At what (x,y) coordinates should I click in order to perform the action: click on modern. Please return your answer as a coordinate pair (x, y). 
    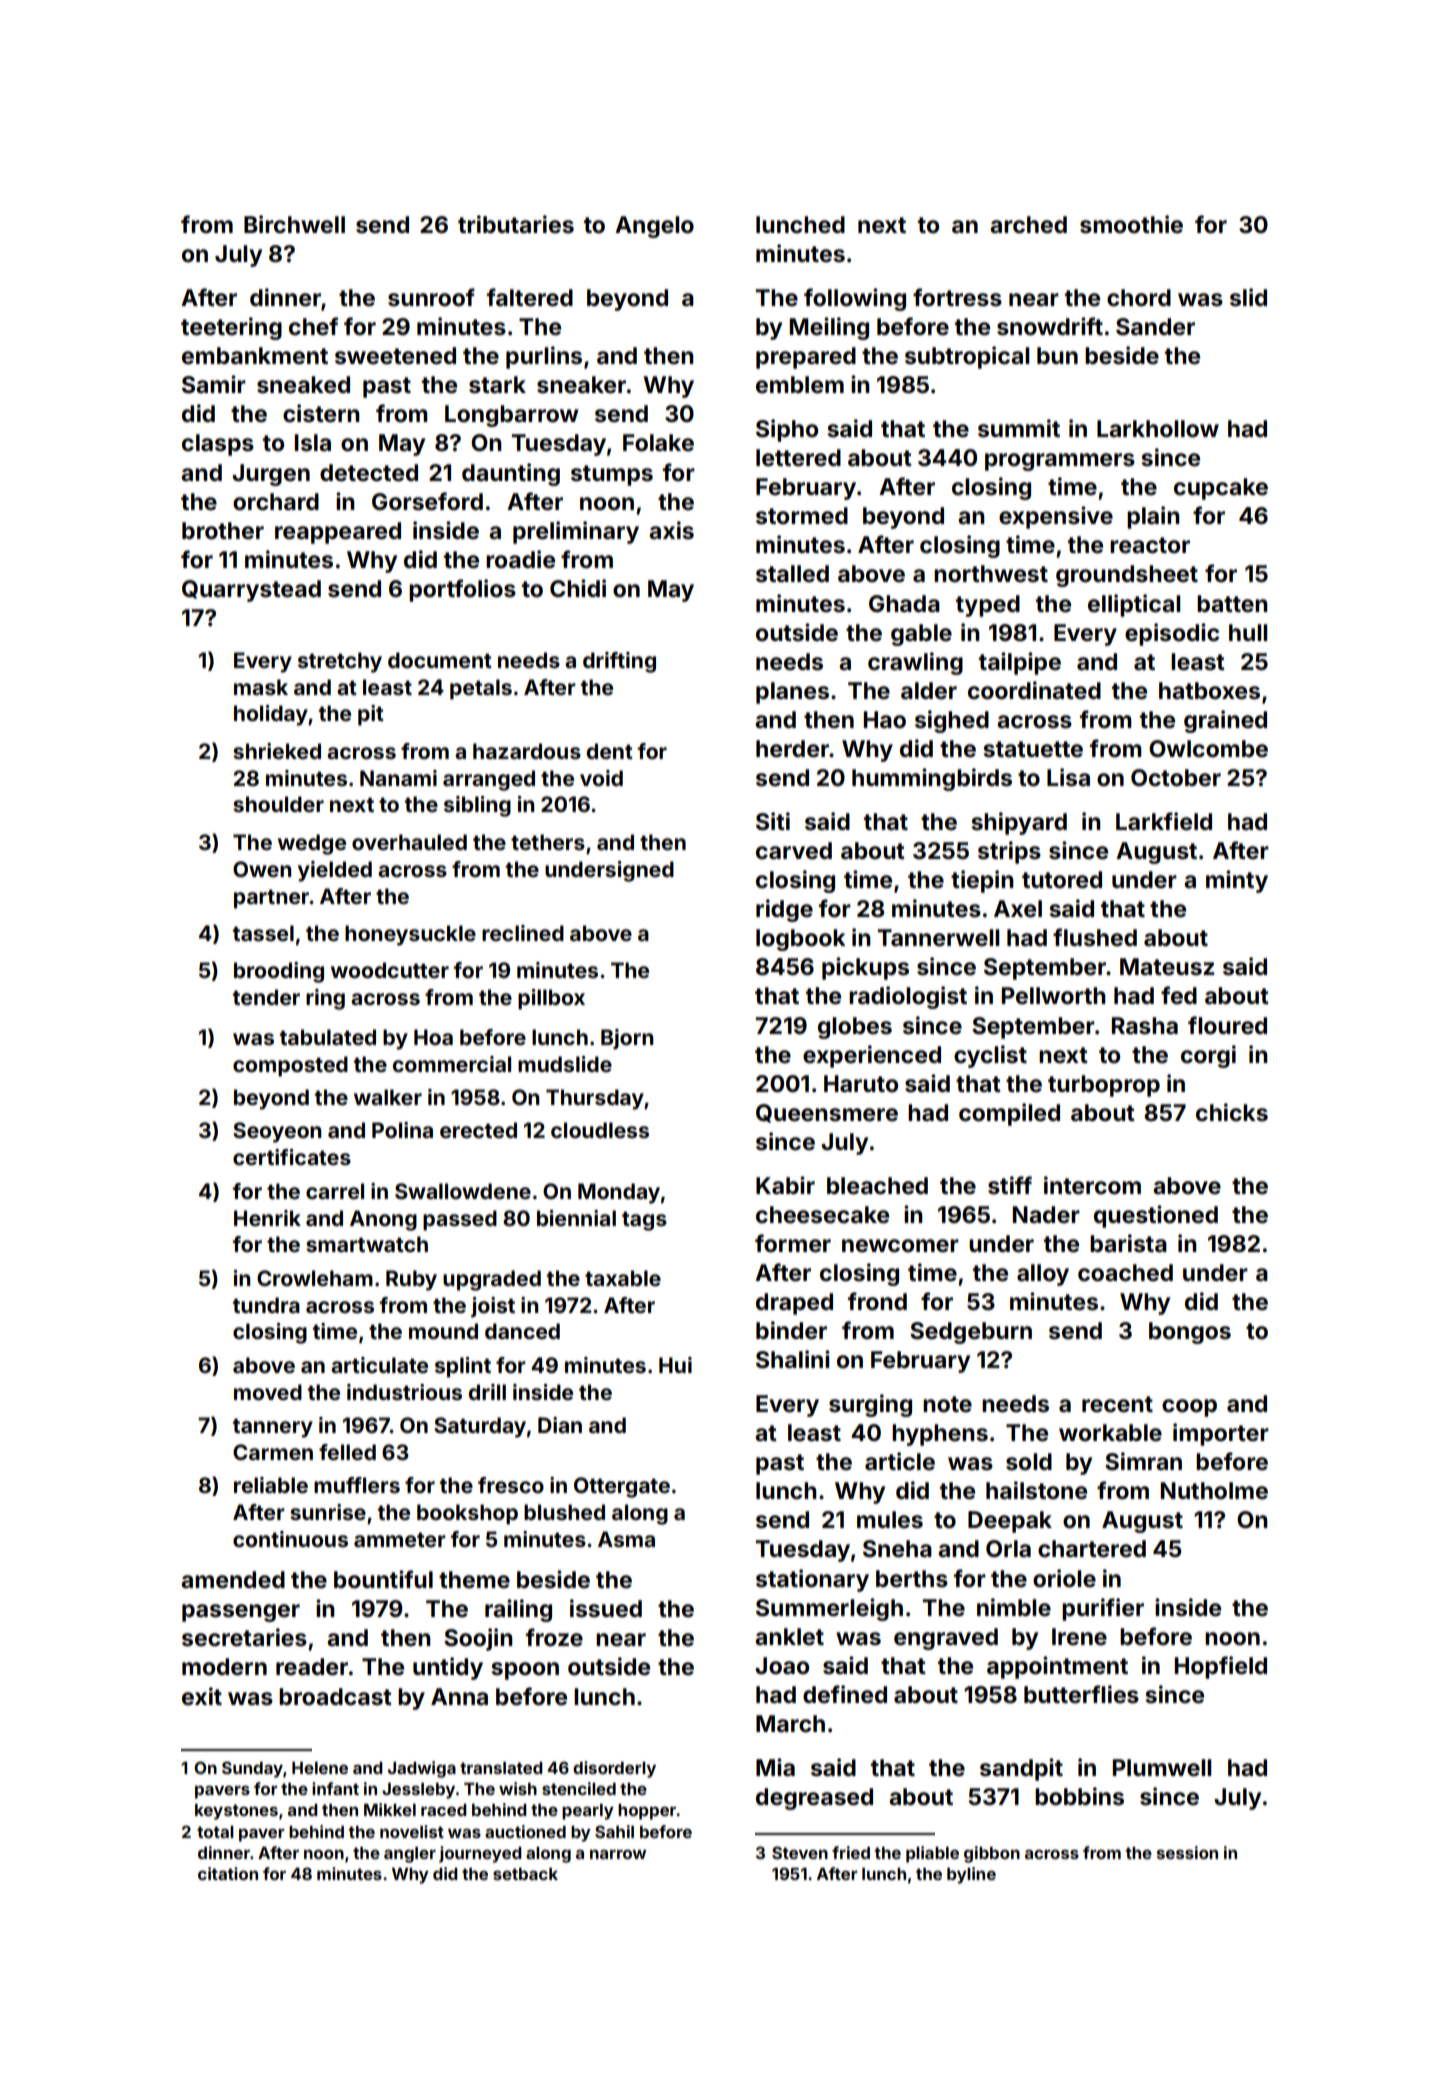
    Looking at the image, I should click on (224, 1667).
